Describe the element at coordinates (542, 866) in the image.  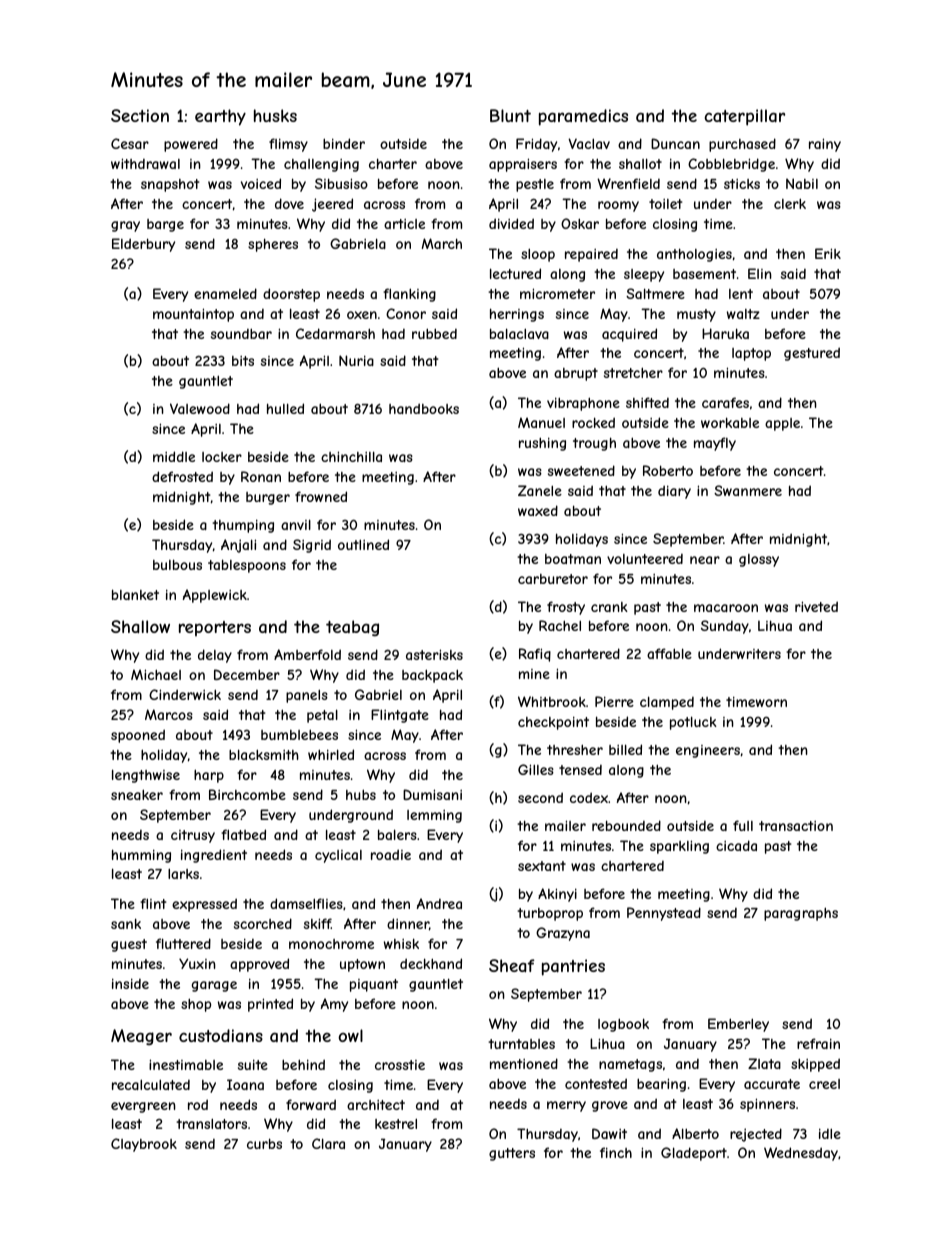
I see `sextant` at that location.
